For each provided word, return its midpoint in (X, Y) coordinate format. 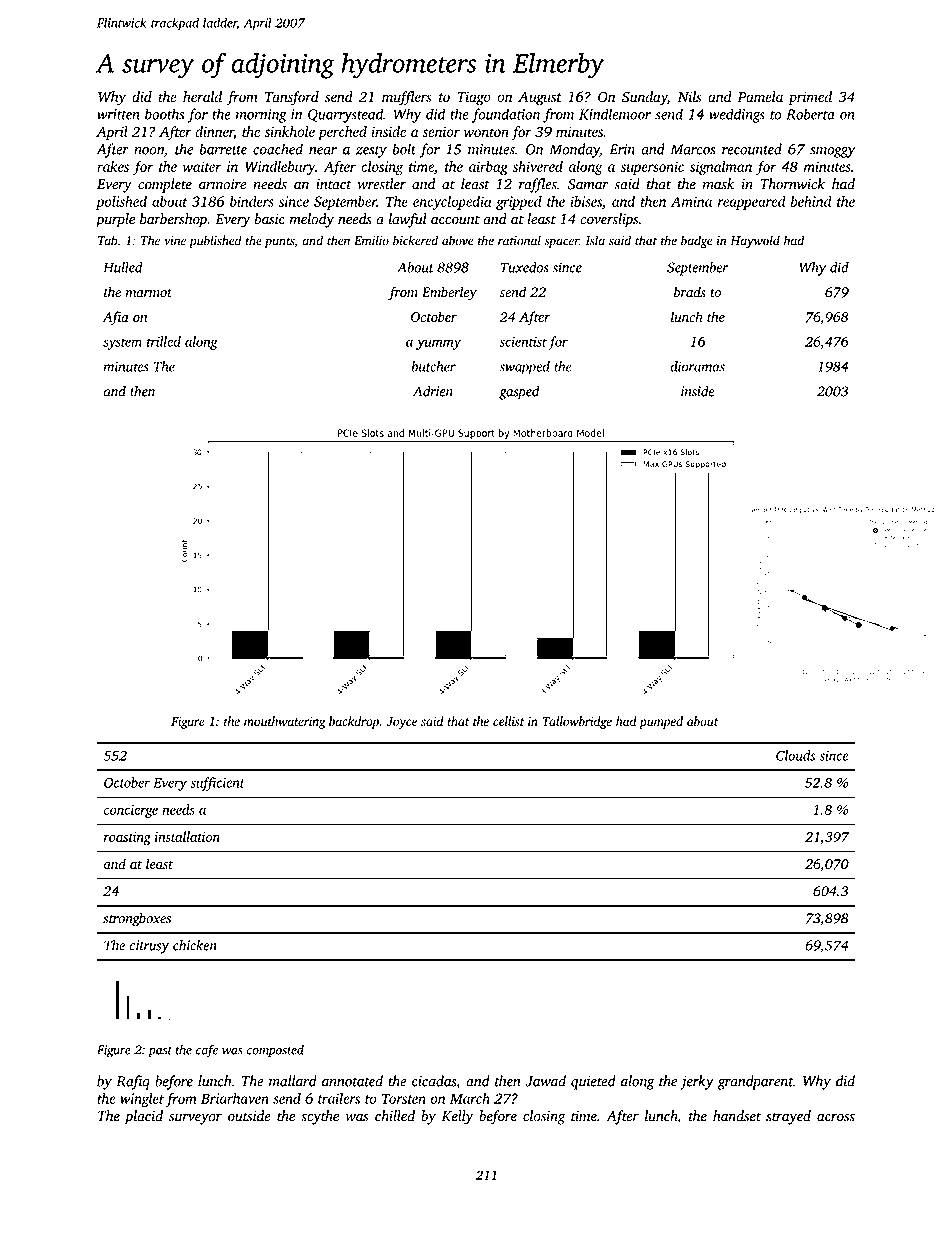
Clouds (795, 755)
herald (202, 96)
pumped (661, 722)
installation (187, 836)
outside (249, 1116)
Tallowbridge (577, 722)
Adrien (433, 391)
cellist (508, 721)
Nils (690, 96)
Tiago (474, 99)
